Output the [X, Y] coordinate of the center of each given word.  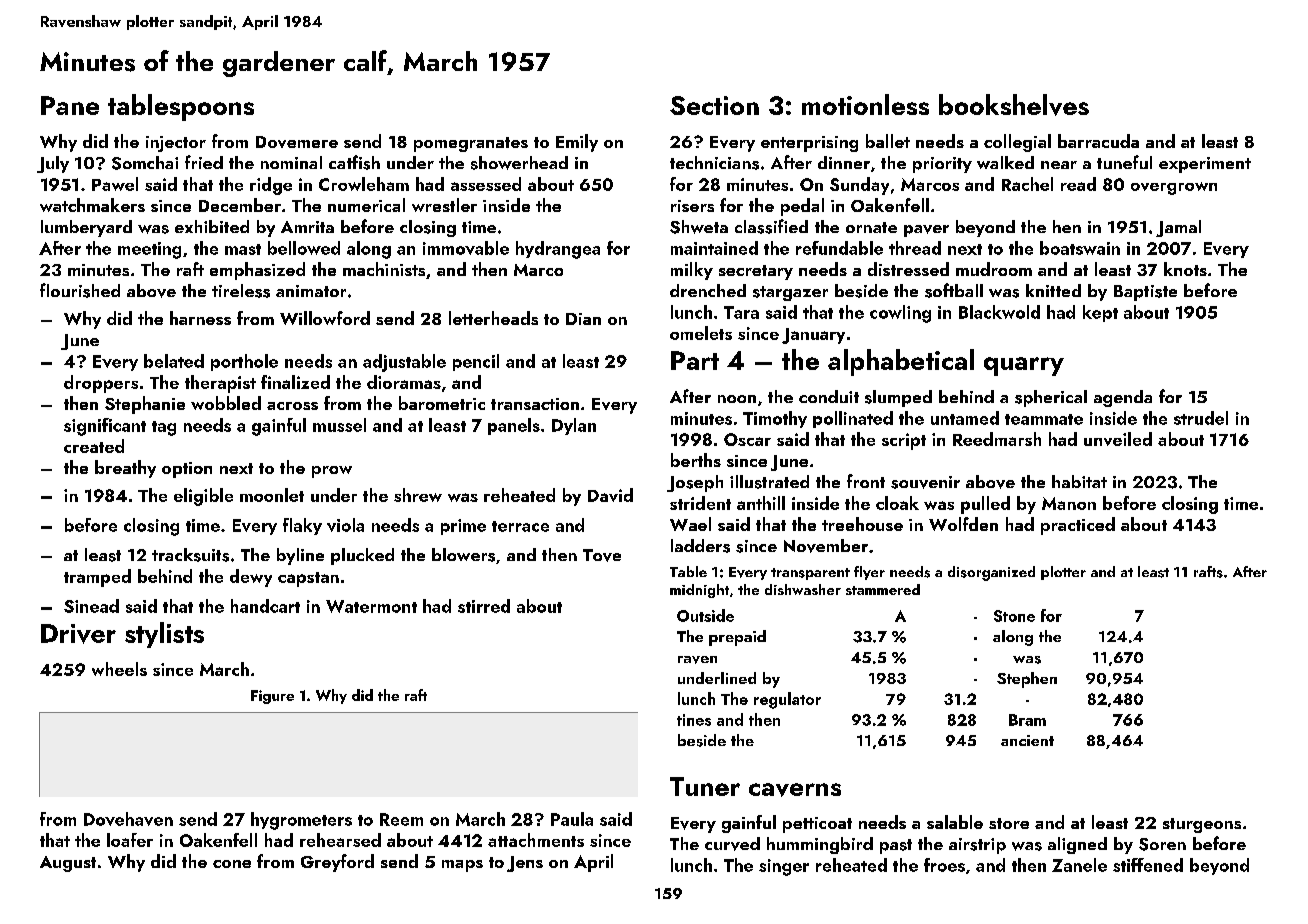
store [1009, 823]
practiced [1078, 526]
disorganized [991, 573]
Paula [572, 819]
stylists [164, 635]
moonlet [272, 495]
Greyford [337, 863]
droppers [101, 384]
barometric [442, 403]
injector [176, 144]
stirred [484, 606]
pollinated [853, 419]
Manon [1069, 503]
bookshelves [1014, 105]
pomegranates [471, 144]
